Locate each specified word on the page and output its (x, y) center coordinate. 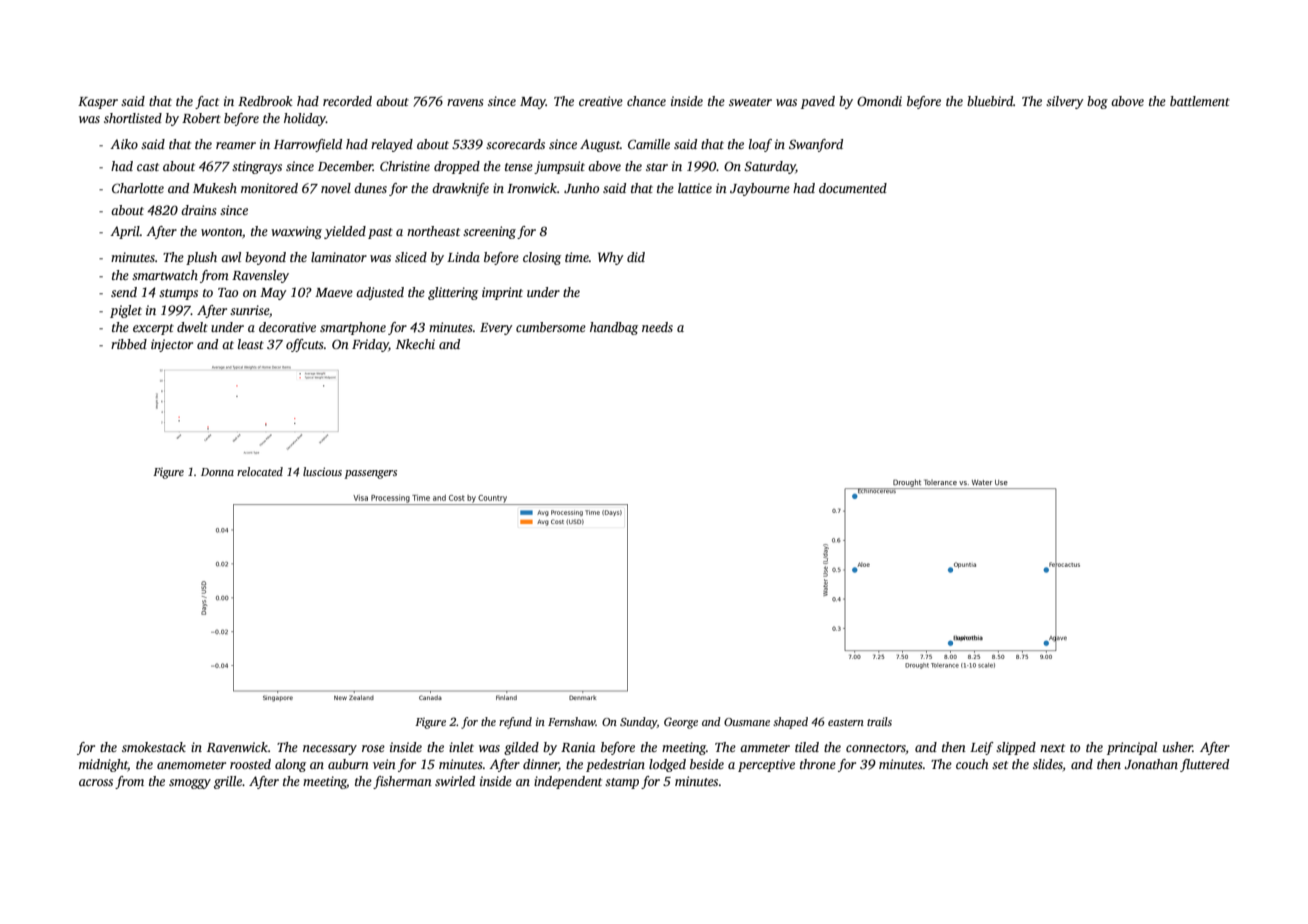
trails (879, 721)
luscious (322, 471)
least (251, 344)
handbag (614, 328)
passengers (370, 474)
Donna (217, 472)
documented (853, 188)
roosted (250, 764)
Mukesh (215, 188)
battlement (1200, 101)
